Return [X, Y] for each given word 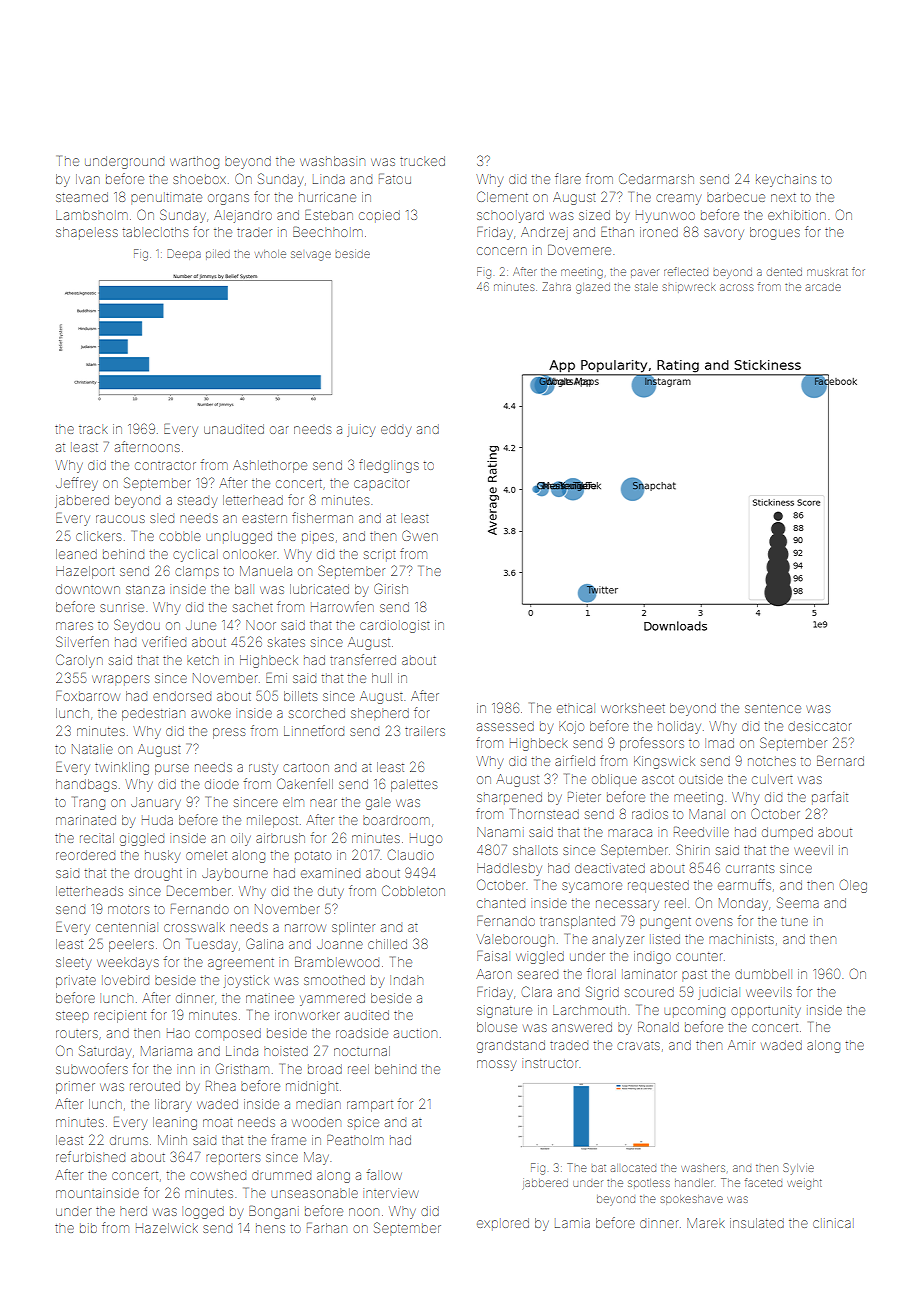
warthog [194, 162]
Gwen [420, 535]
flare [568, 178]
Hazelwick [167, 1228]
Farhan [327, 1228]
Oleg [853, 886]
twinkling [122, 768]
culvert [772, 780]
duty [331, 892]
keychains [786, 181]
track [93, 430]
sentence [773, 708]
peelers [131, 945]
